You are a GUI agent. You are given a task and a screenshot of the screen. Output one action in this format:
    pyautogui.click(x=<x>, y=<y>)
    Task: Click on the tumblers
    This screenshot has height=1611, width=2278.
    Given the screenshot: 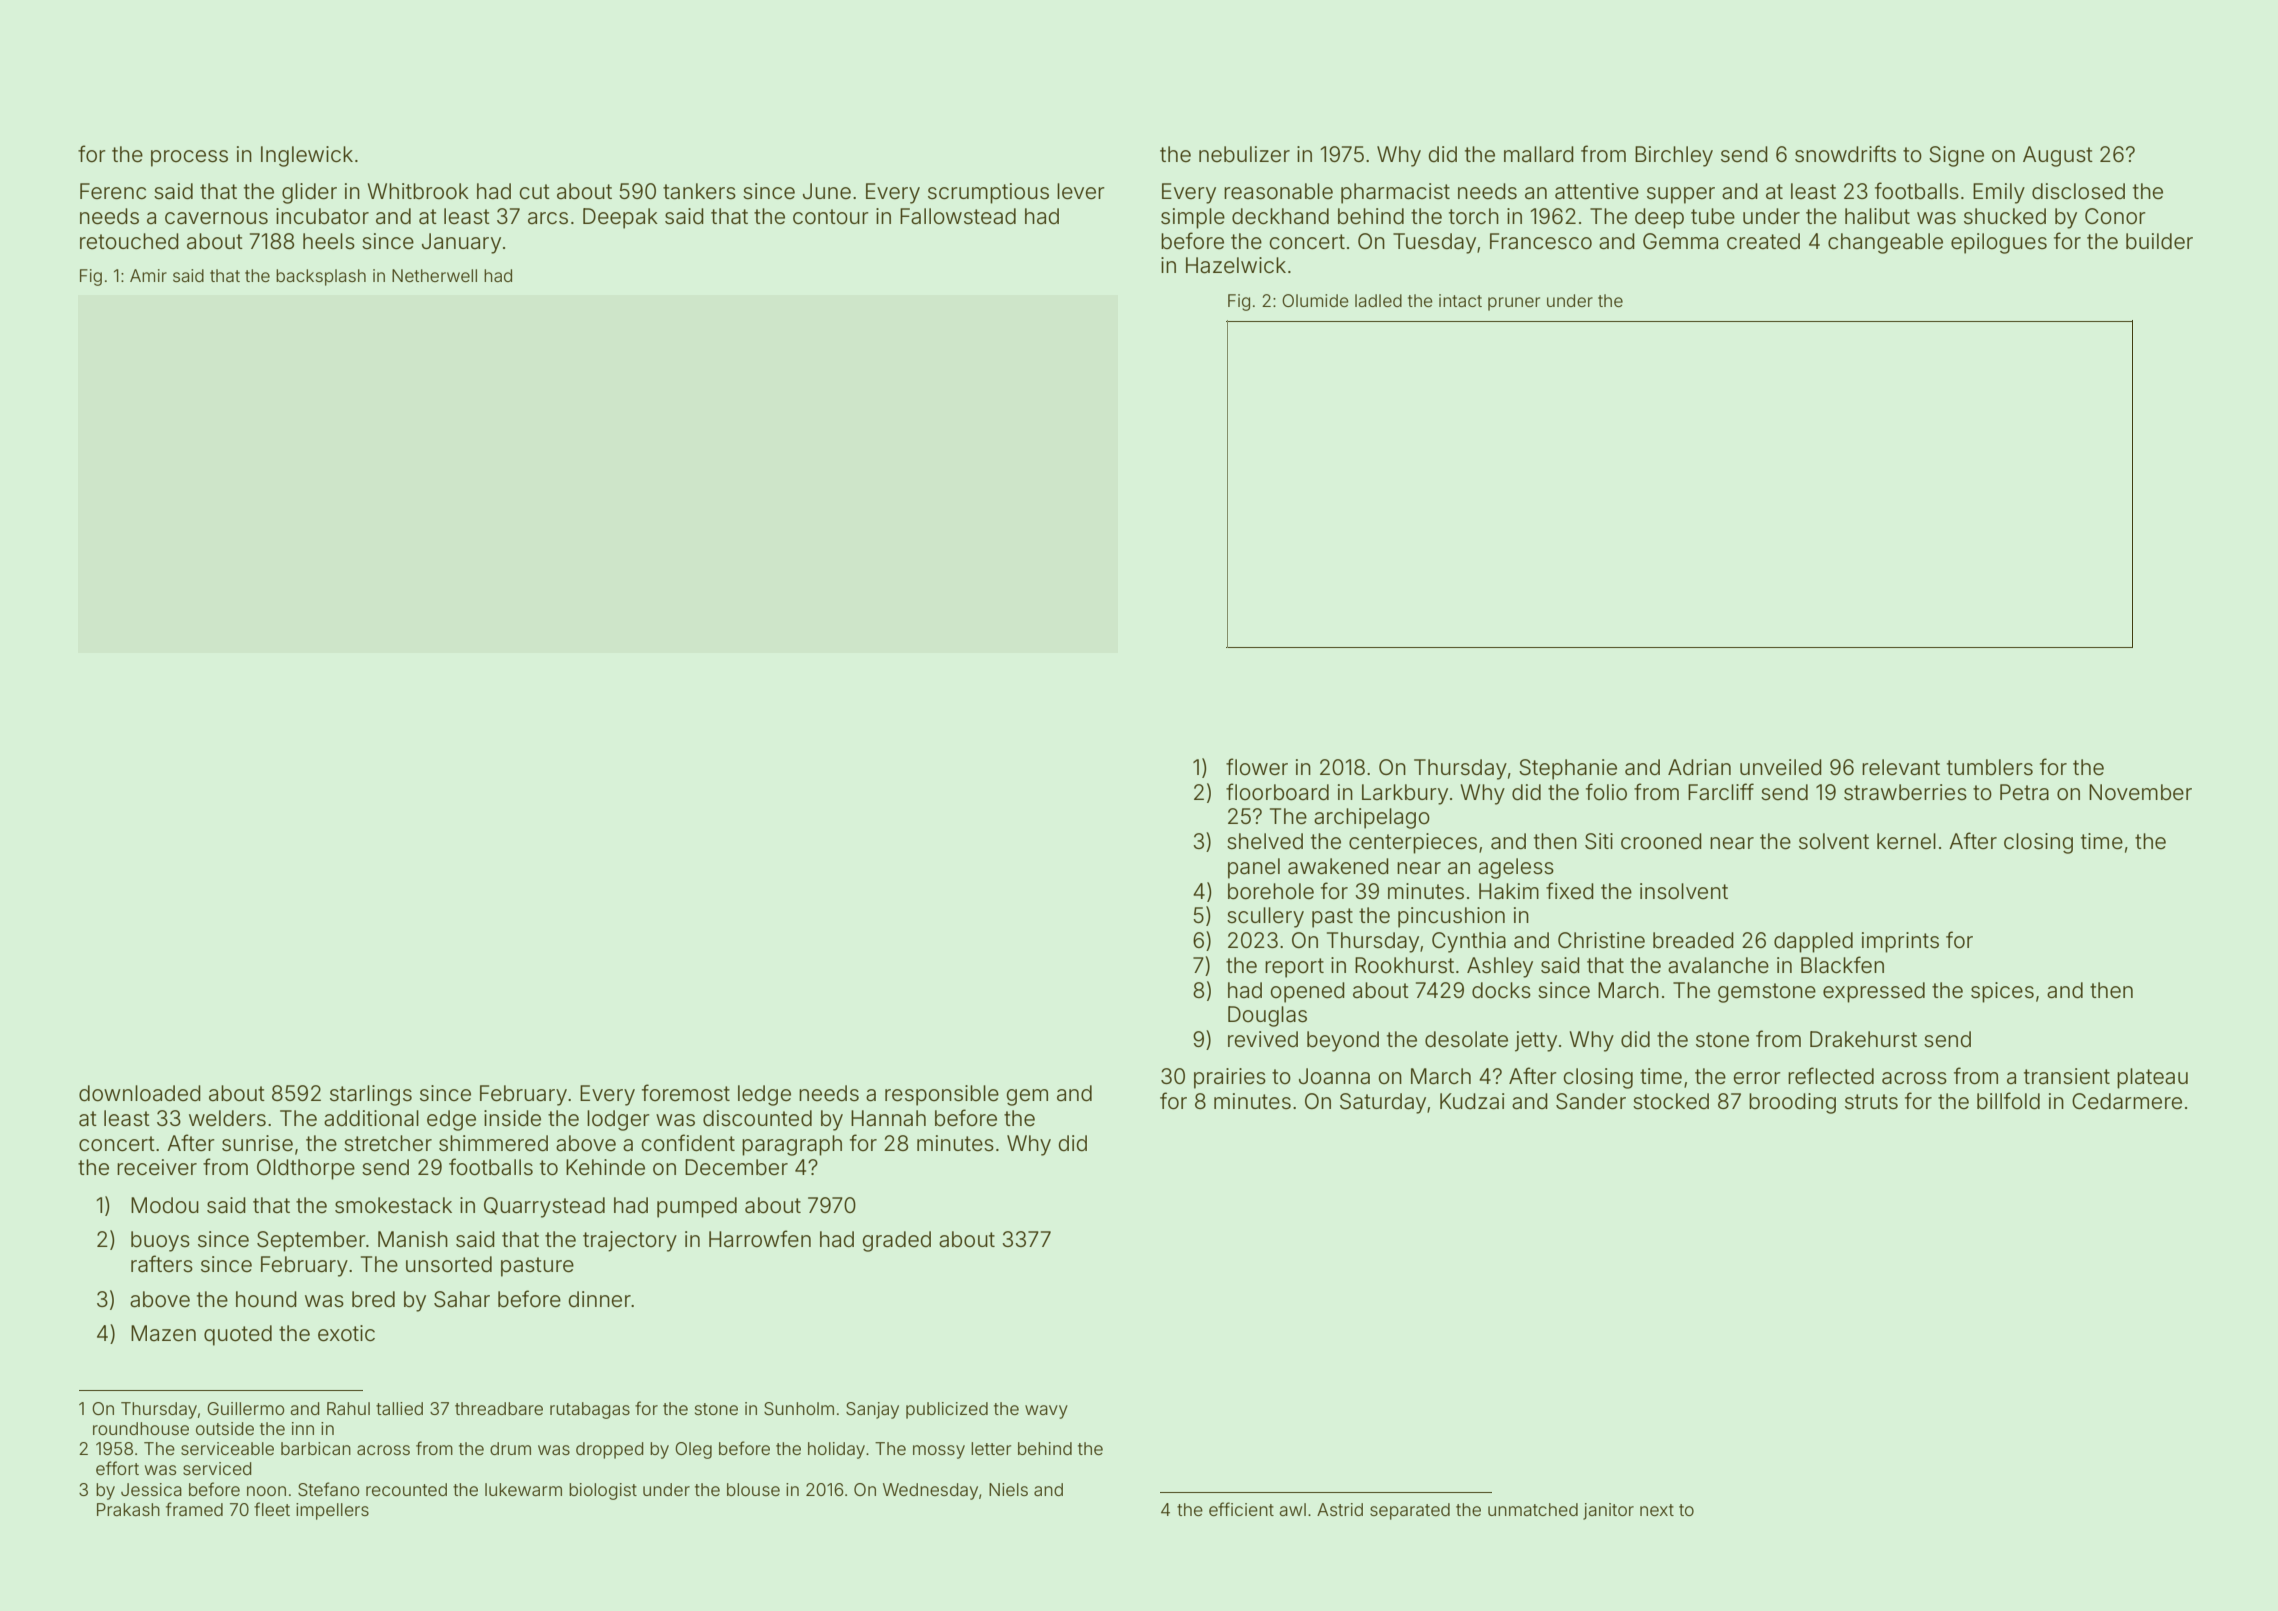 What is the action you would take?
    pyautogui.click(x=1990, y=767)
